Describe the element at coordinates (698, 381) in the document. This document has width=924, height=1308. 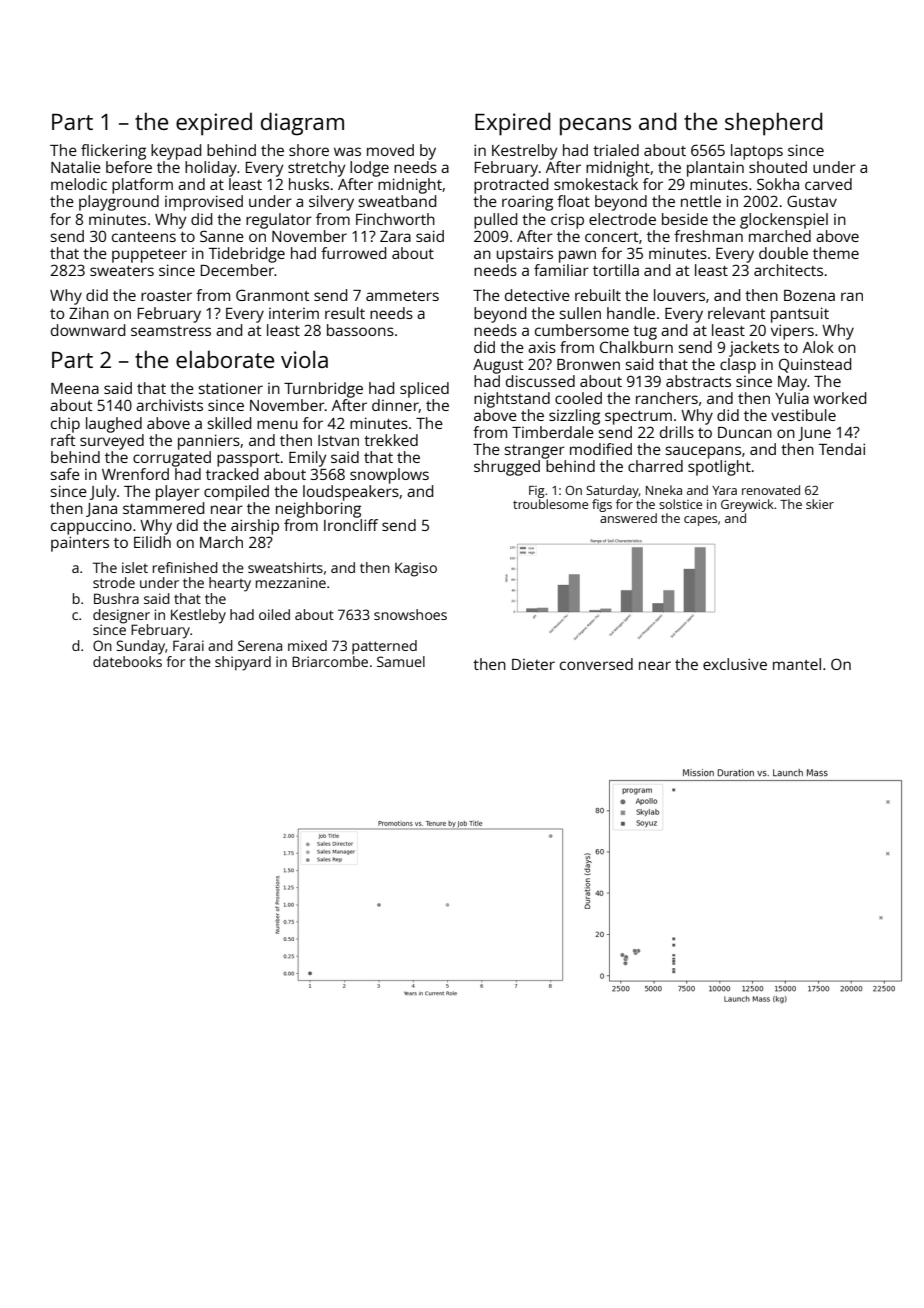
I see `abstracts` at that location.
